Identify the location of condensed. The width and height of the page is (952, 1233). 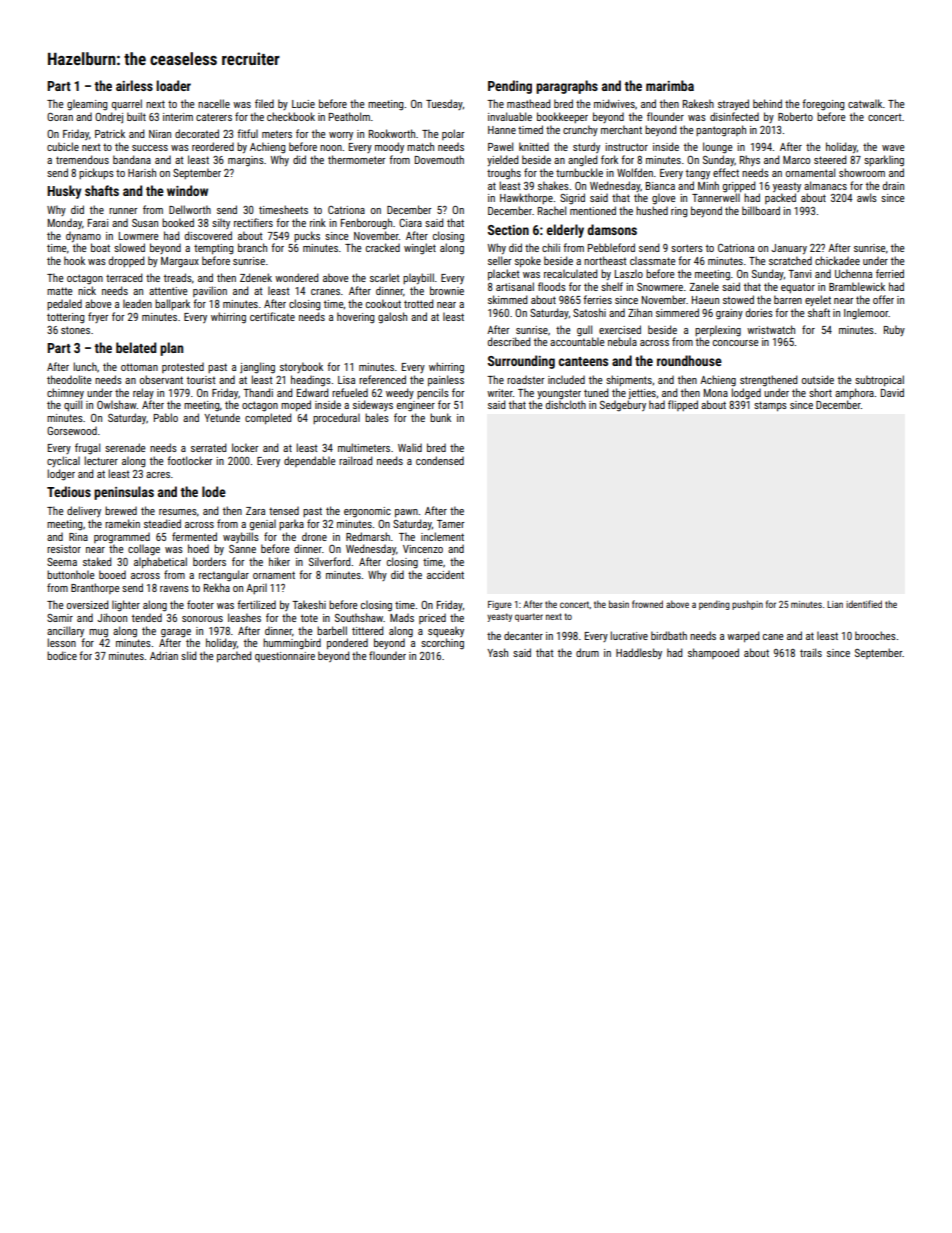
(440, 460).
